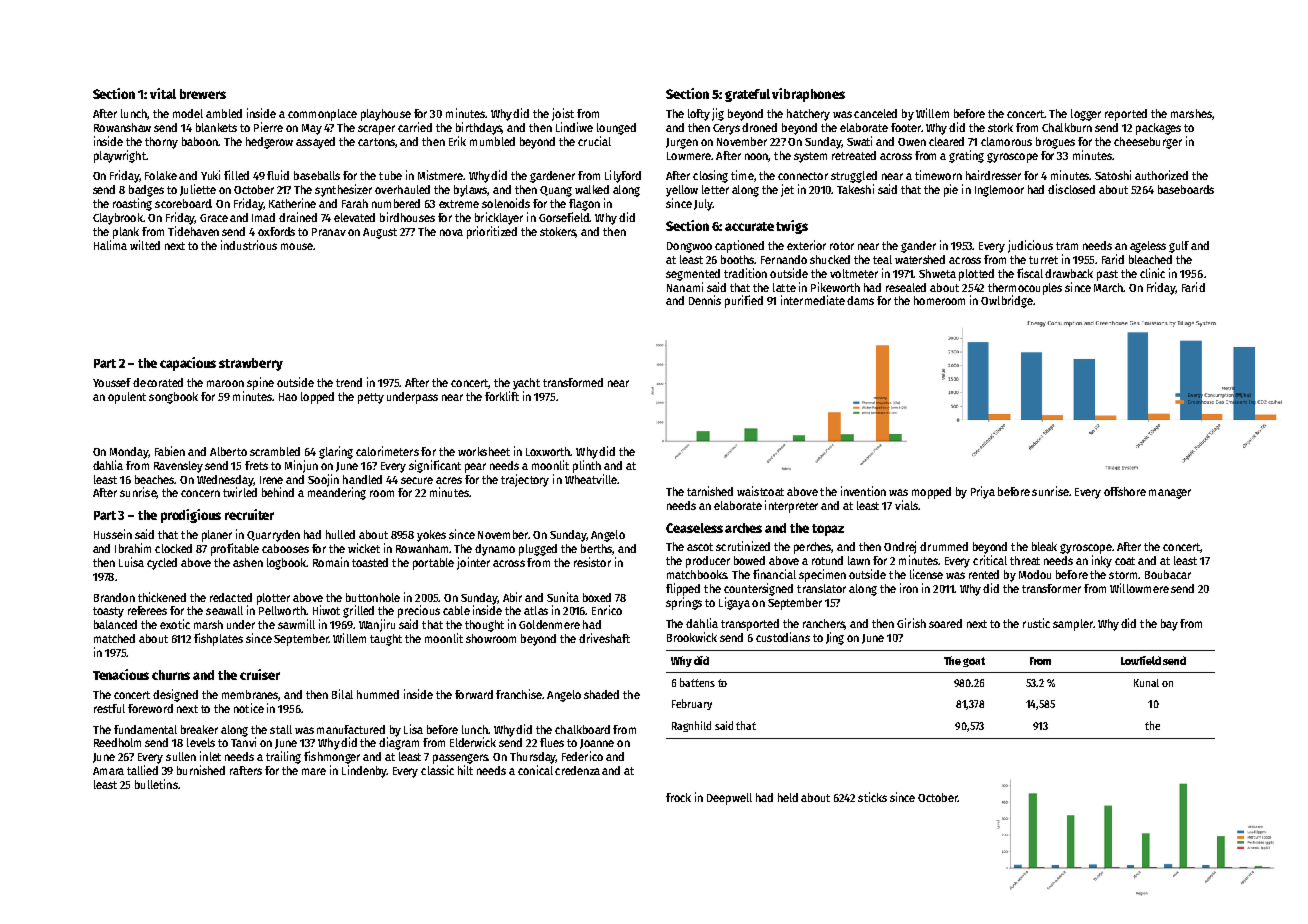 Image resolution: width=1308 pixels, height=924 pixels. What do you see at coordinates (249, 514) in the page?
I see `recruiter` at bounding box center [249, 514].
